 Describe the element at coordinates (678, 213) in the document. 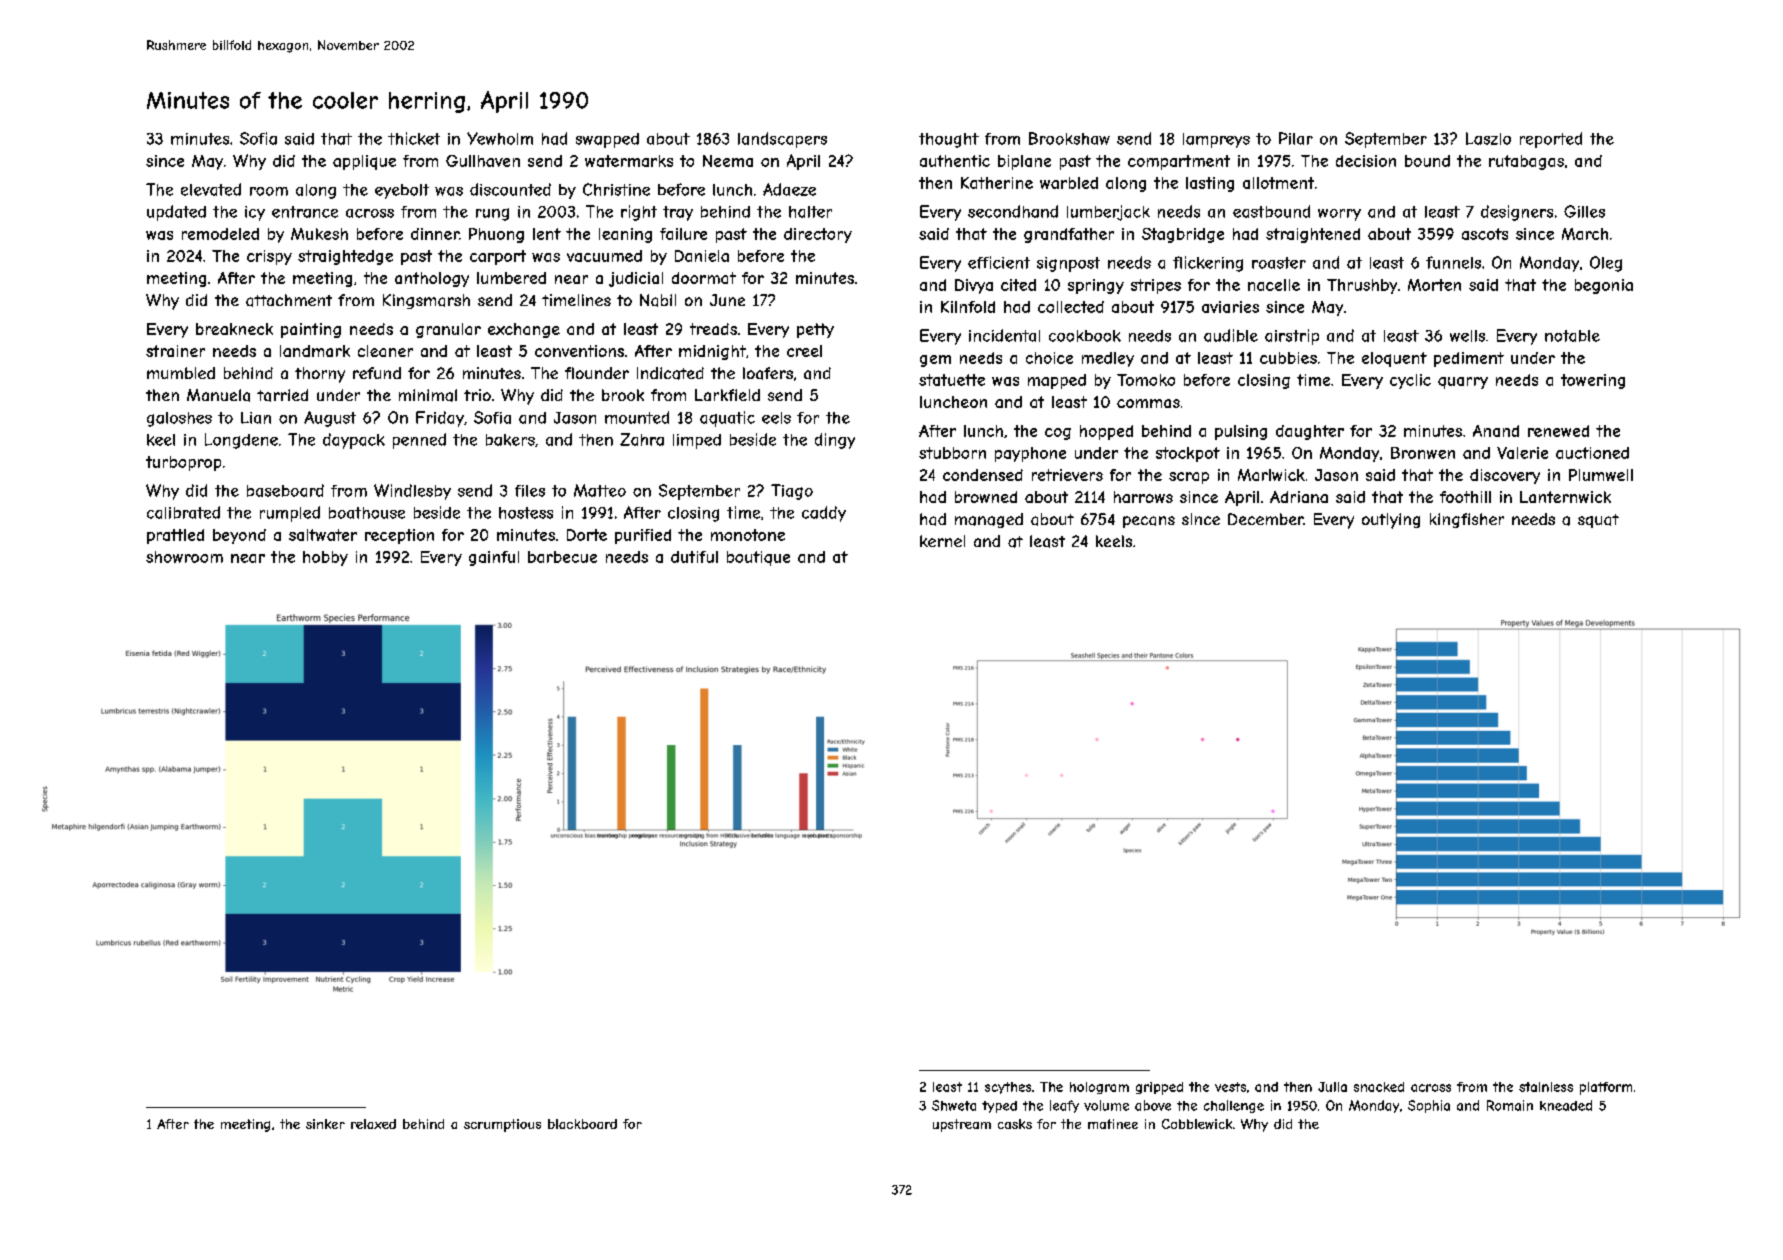

I see `tray` at that location.
